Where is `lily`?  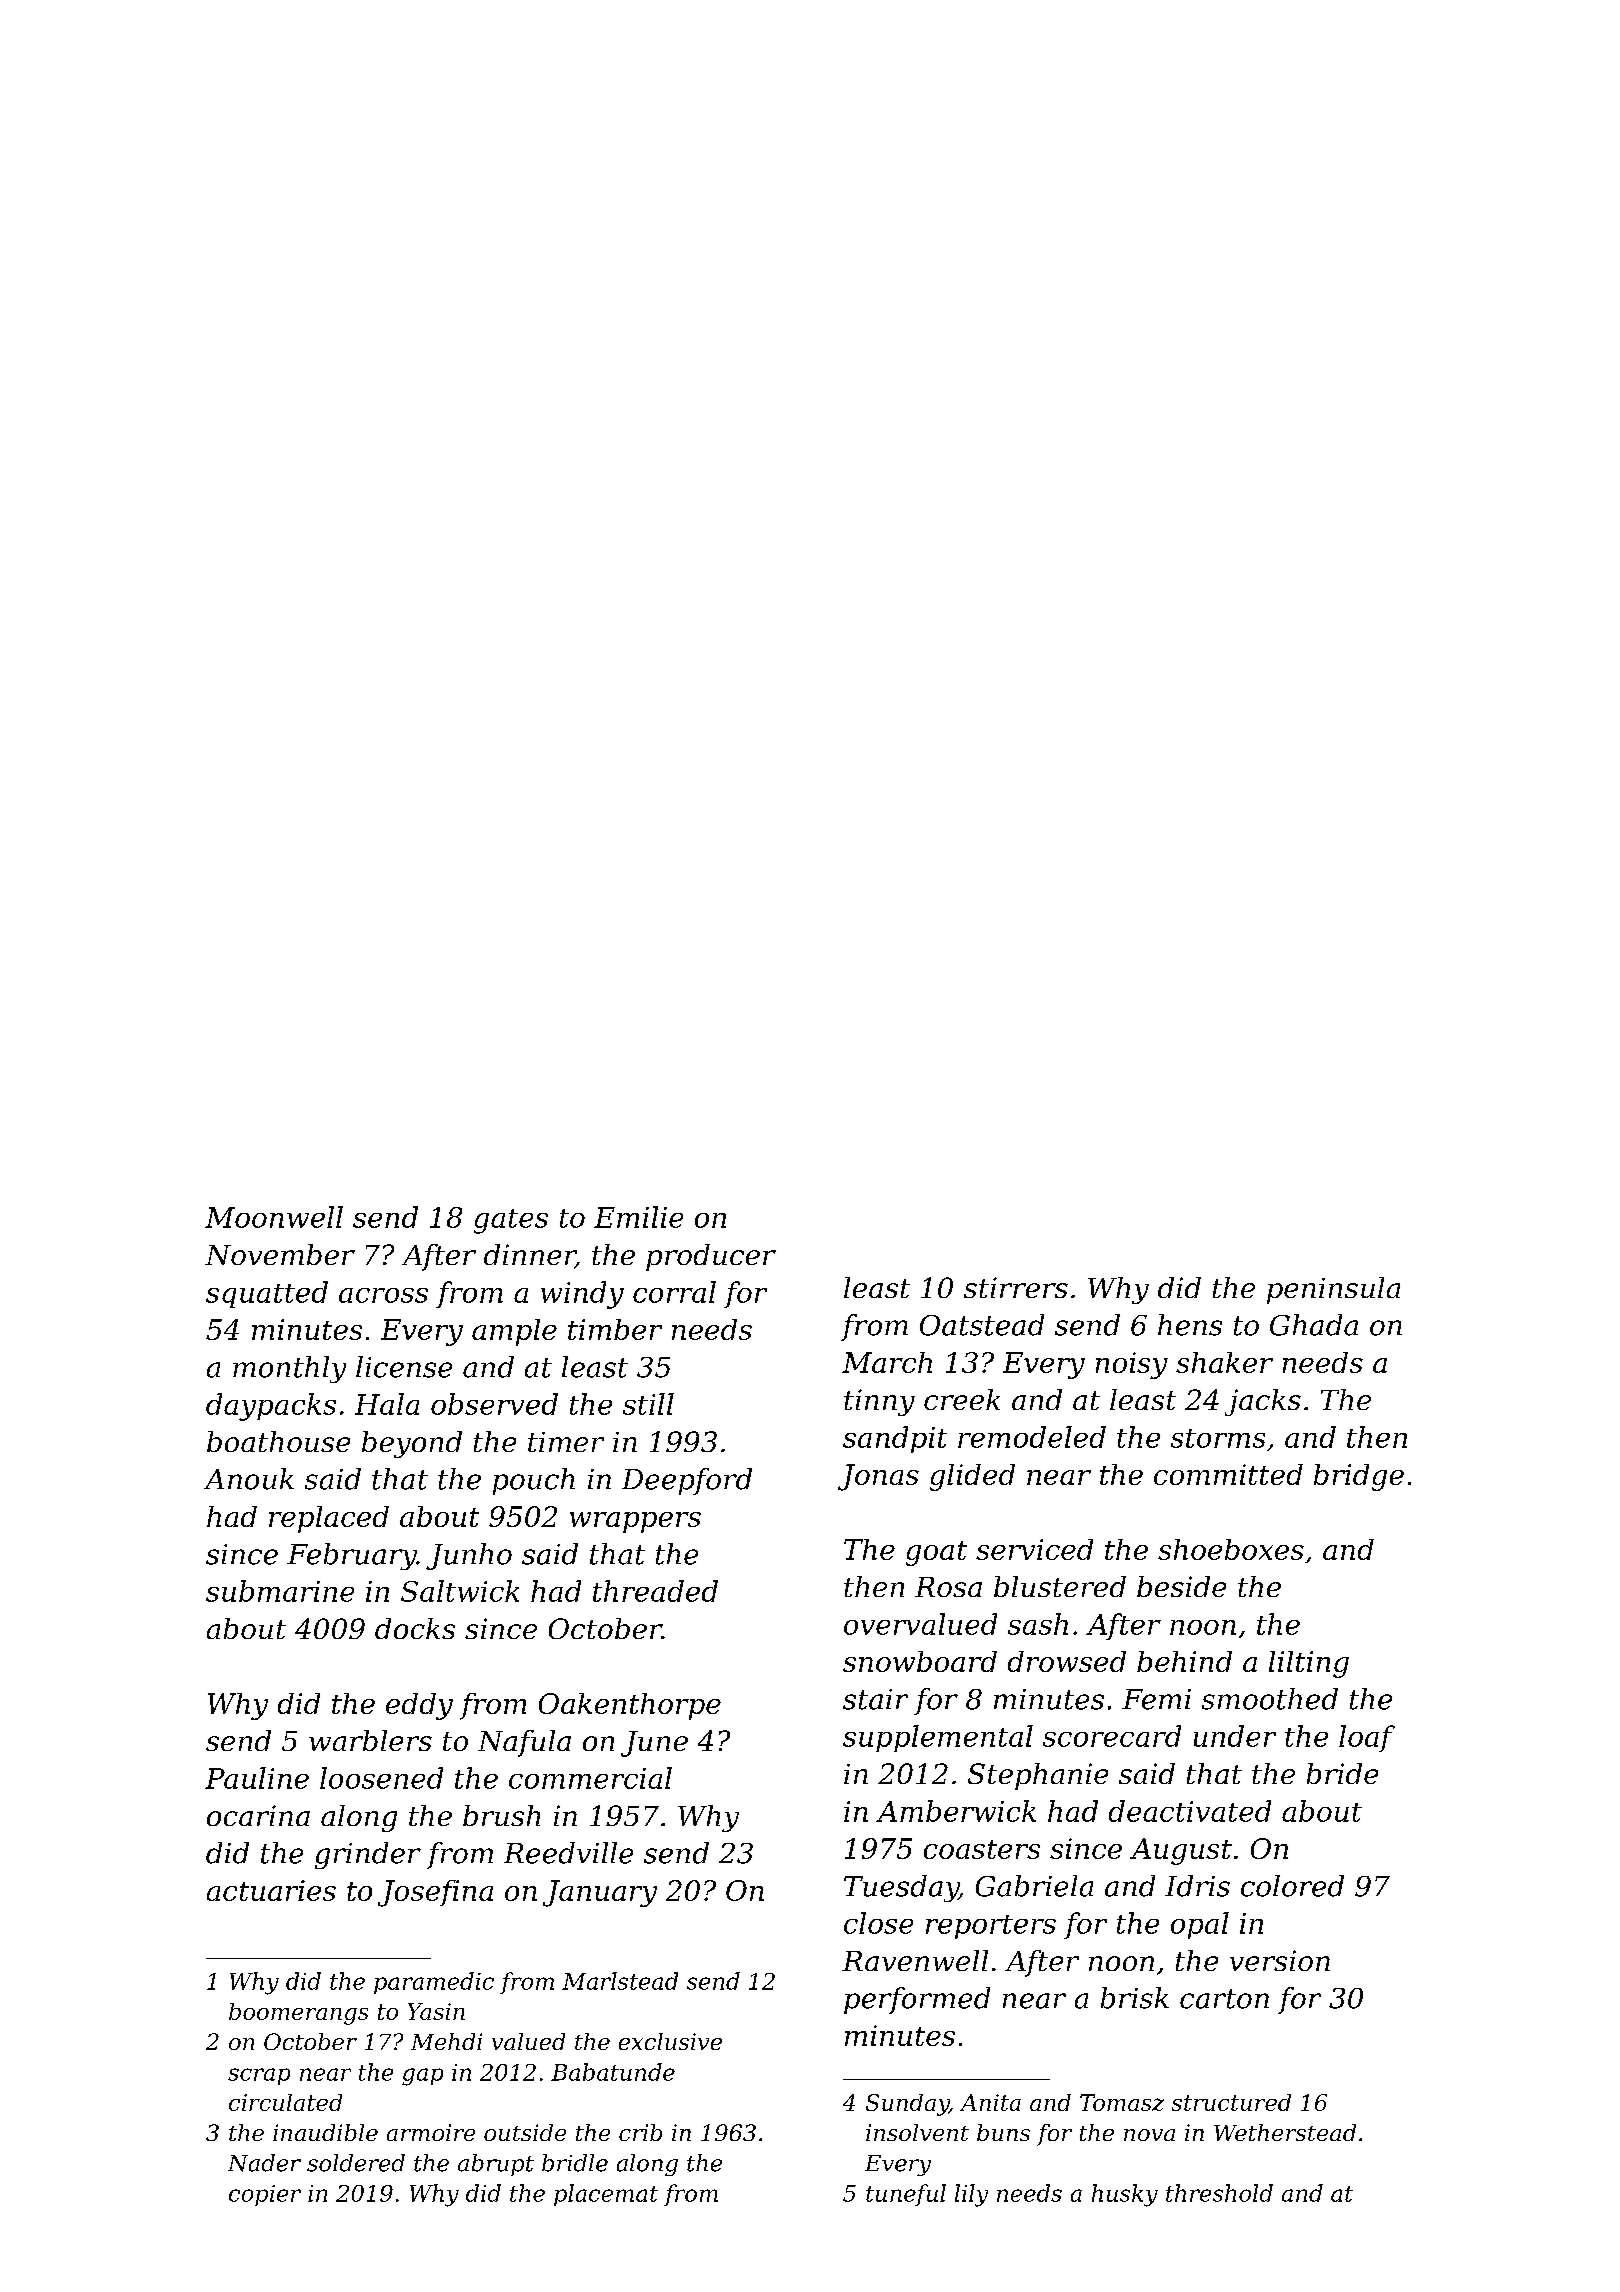
lily is located at coordinates (971, 2195).
